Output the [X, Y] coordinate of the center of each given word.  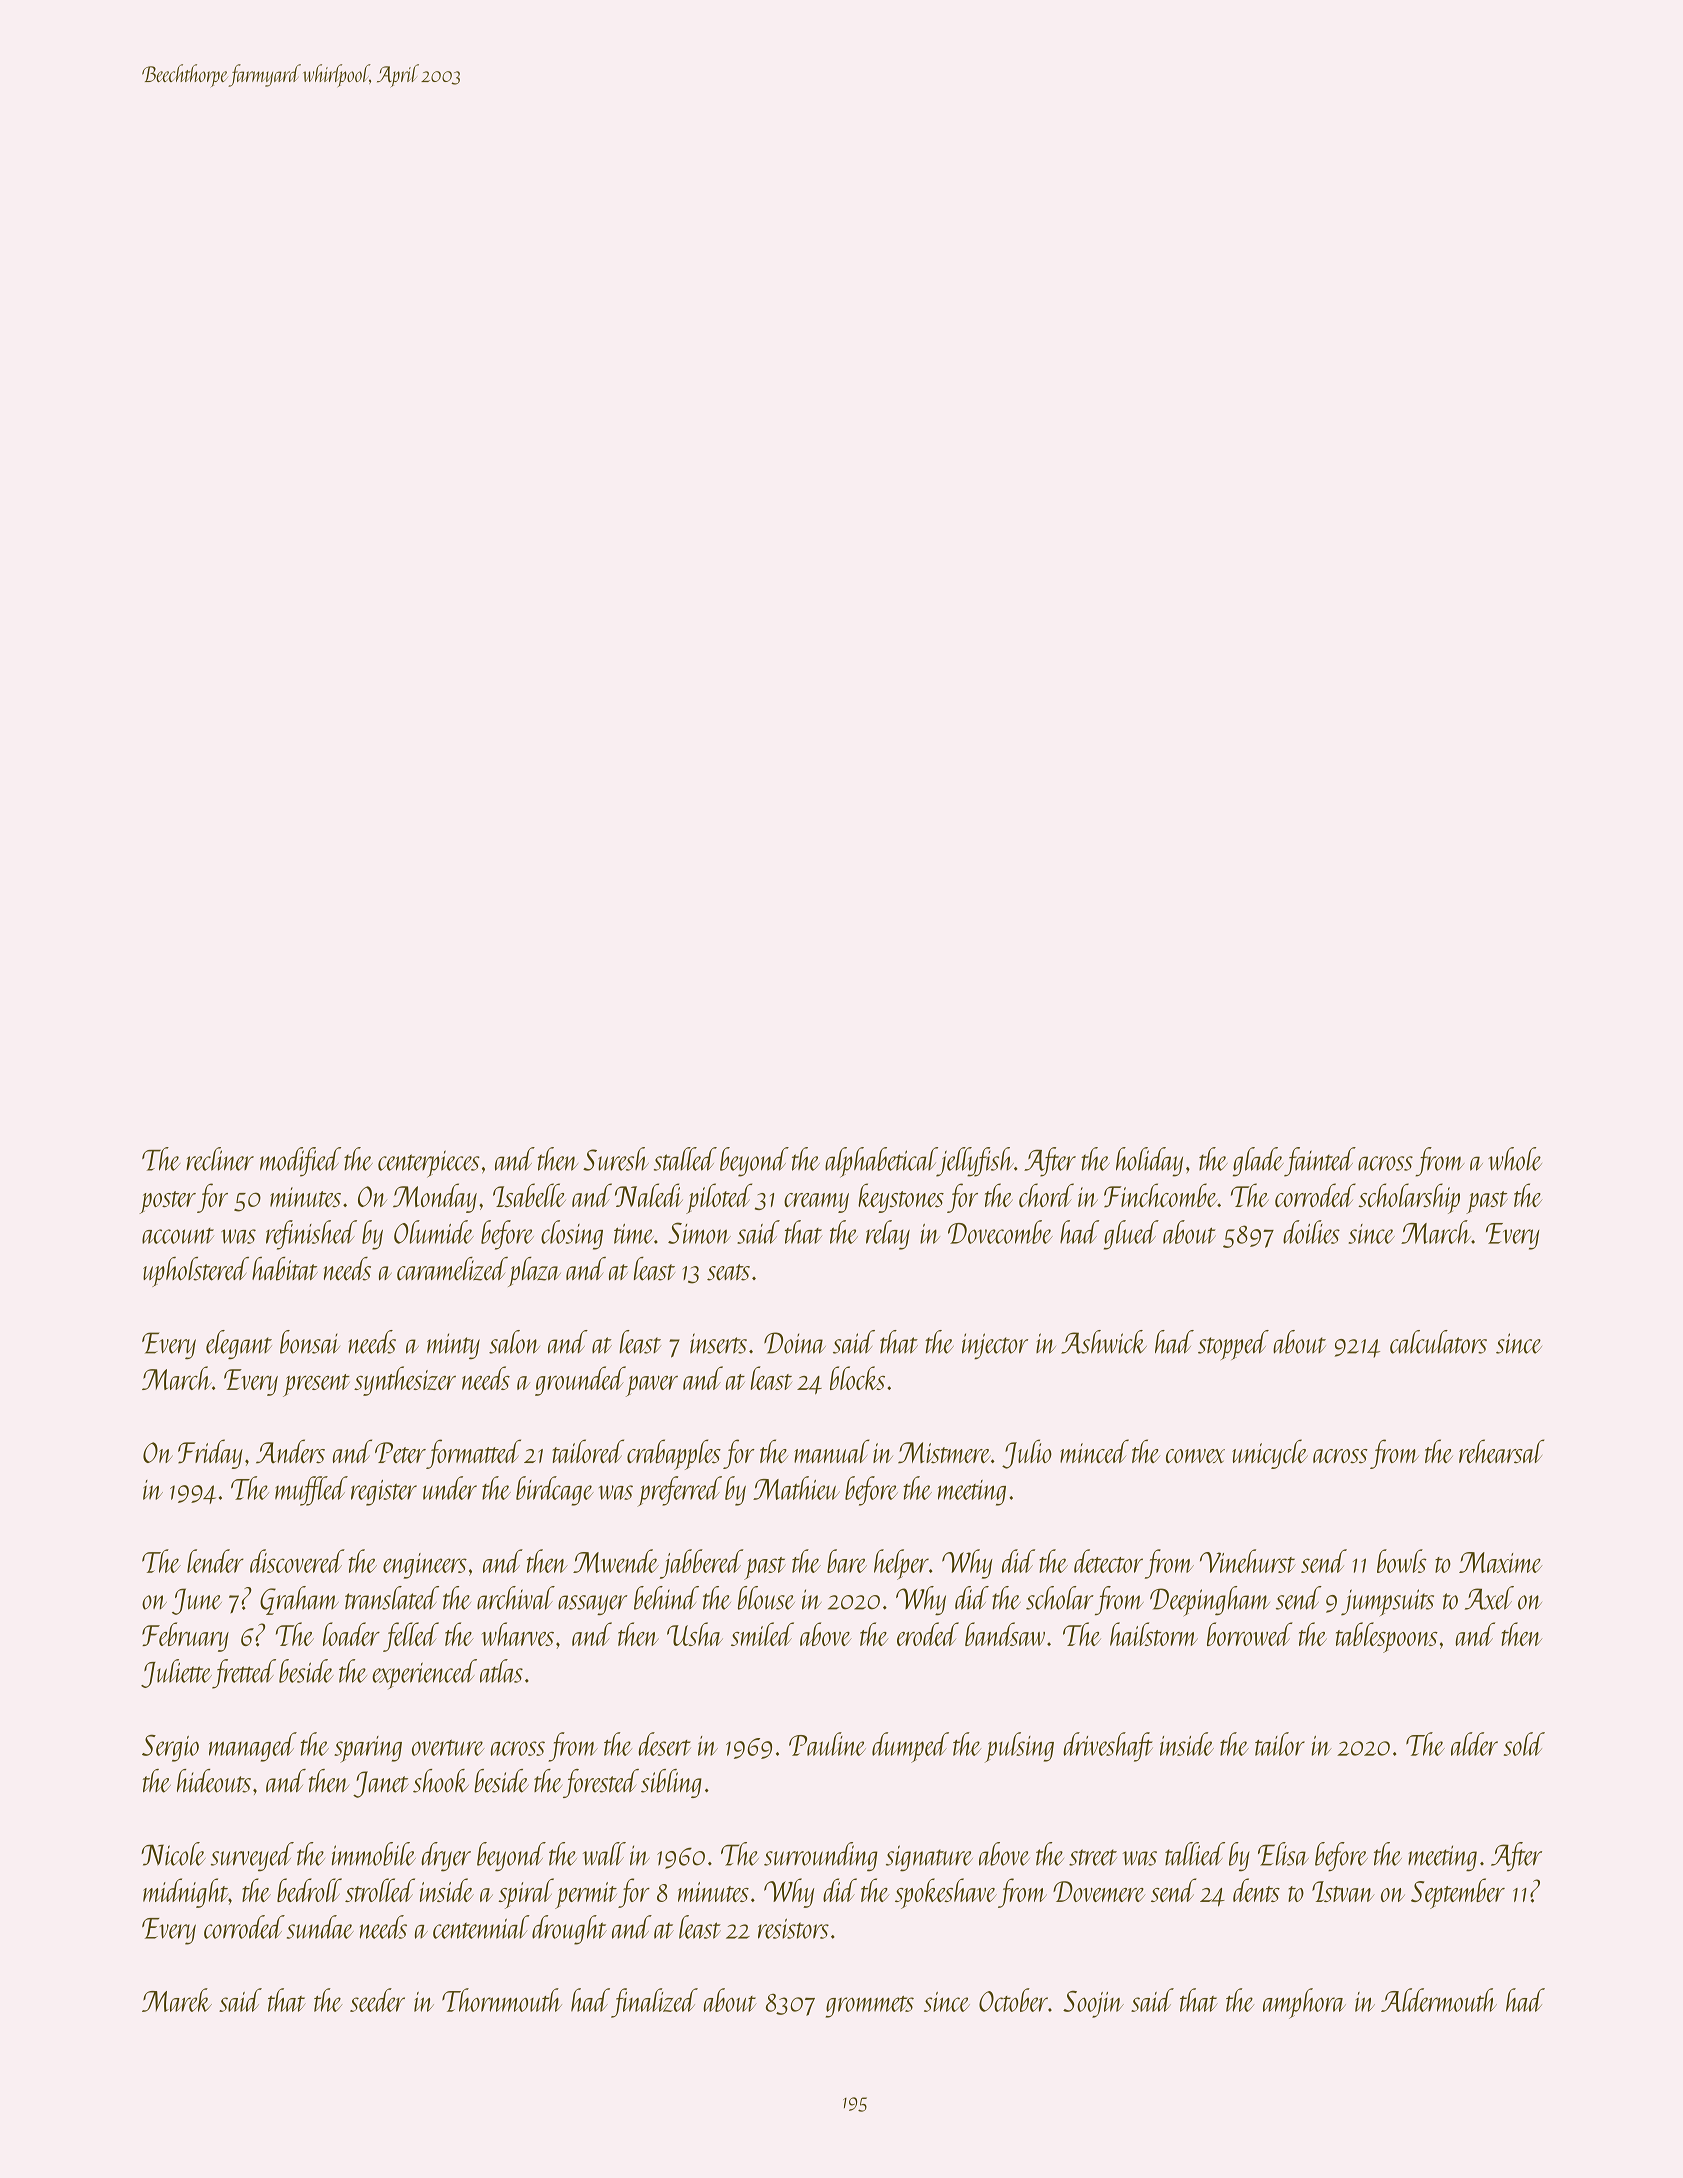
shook [441, 1781]
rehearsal [1501, 1451]
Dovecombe [1000, 1232]
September [1458, 1893]
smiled [762, 1634]
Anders [290, 1451]
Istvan [1343, 1891]
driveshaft [1108, 1747]
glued [1131, 1235]
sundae [320, 1927]
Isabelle [529, 1195]
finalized [654, 2003]
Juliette [176, 1673]
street [1093, 1857]
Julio [1027, 1454]
